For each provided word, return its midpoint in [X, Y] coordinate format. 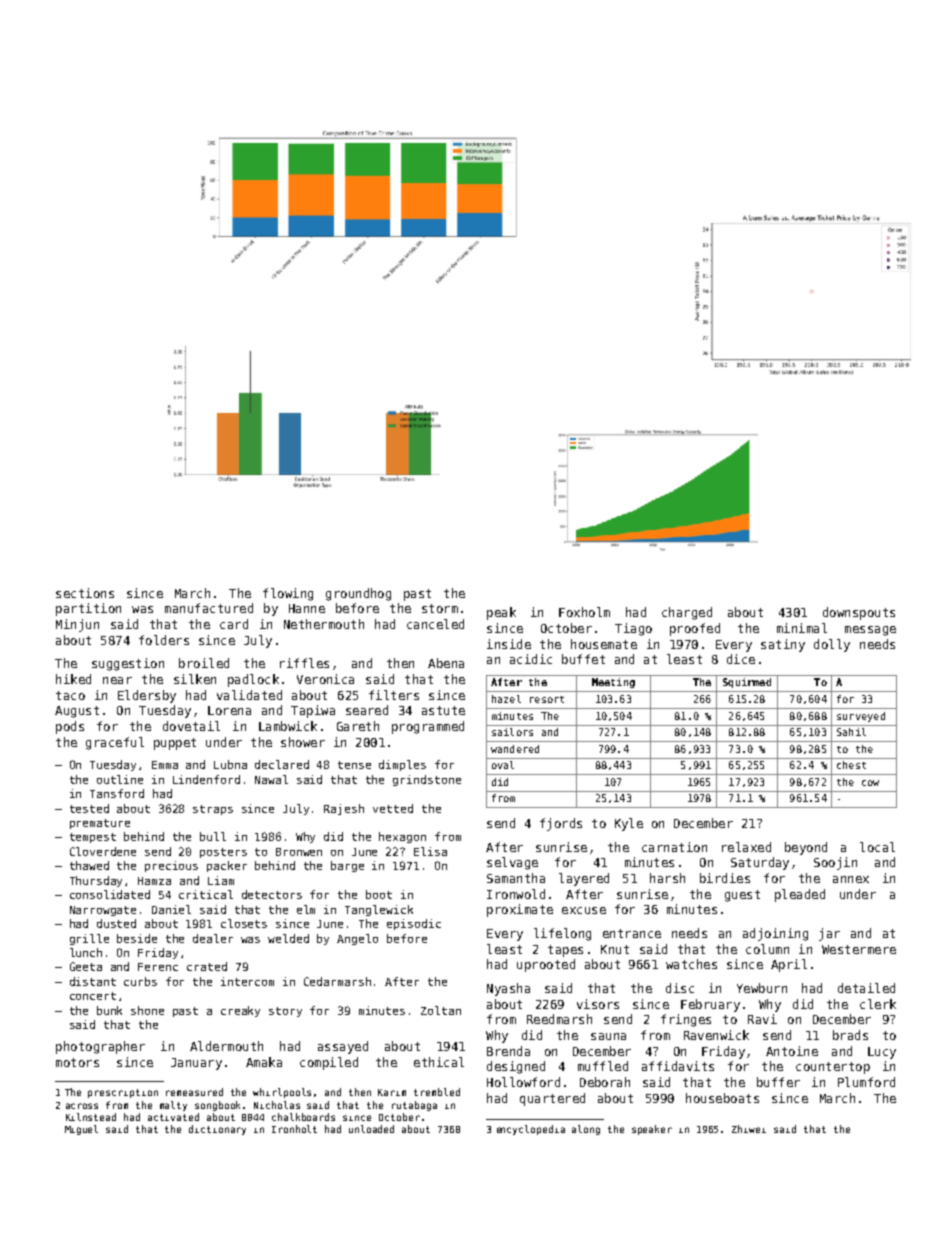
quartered [552, 1099]
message [870, 631]
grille [89, 939]
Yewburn [762, 988]
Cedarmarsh [337, 981]
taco [70, 695]
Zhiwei [749, 1129]
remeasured [194, 1092]
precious [171, 866]
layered [584, 879]
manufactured [209, 608]
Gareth [358, 726]
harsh [667, 878]
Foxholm [584, 612]
